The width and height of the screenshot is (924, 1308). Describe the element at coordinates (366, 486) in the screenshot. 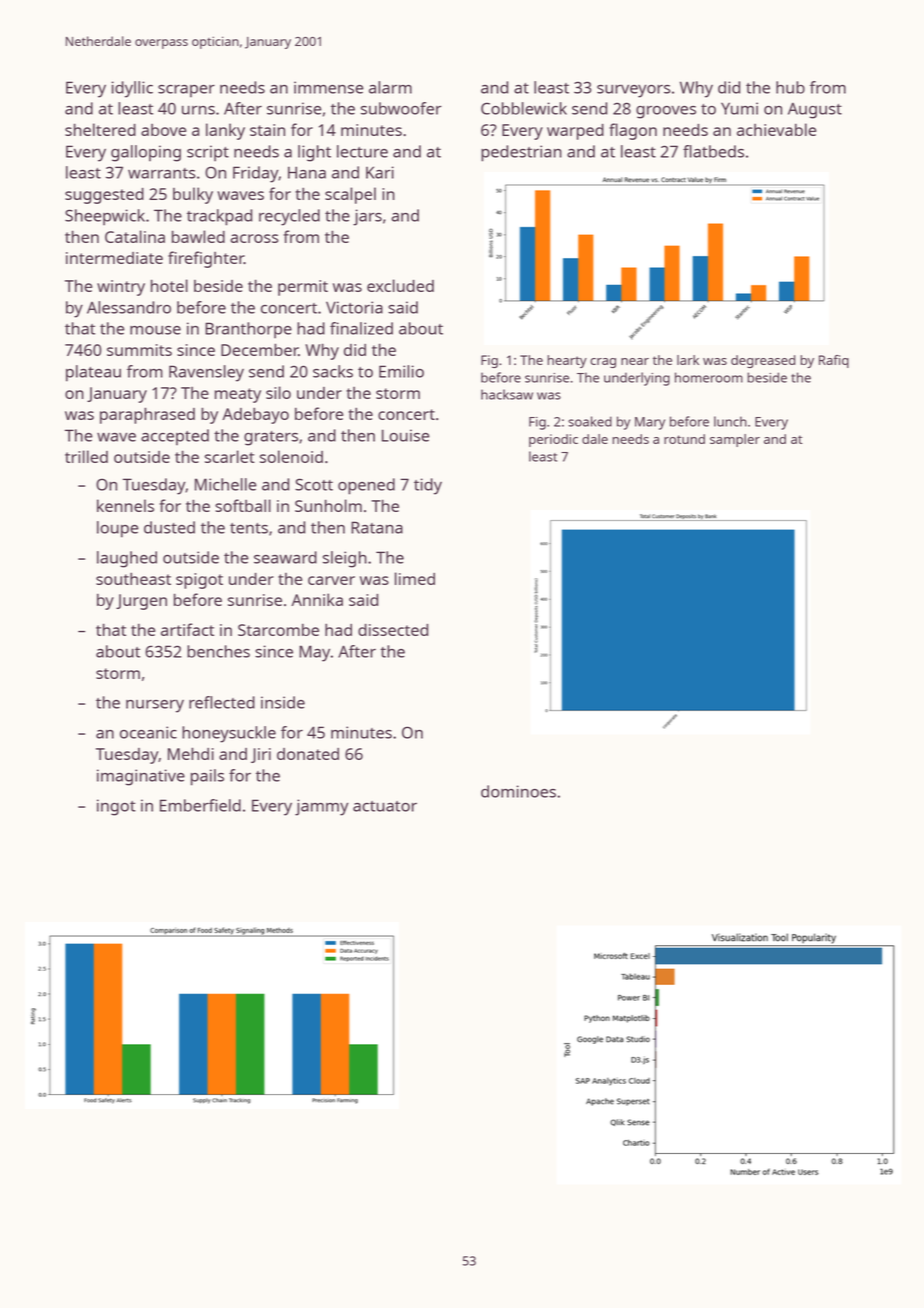

I see `opened` at that location.
